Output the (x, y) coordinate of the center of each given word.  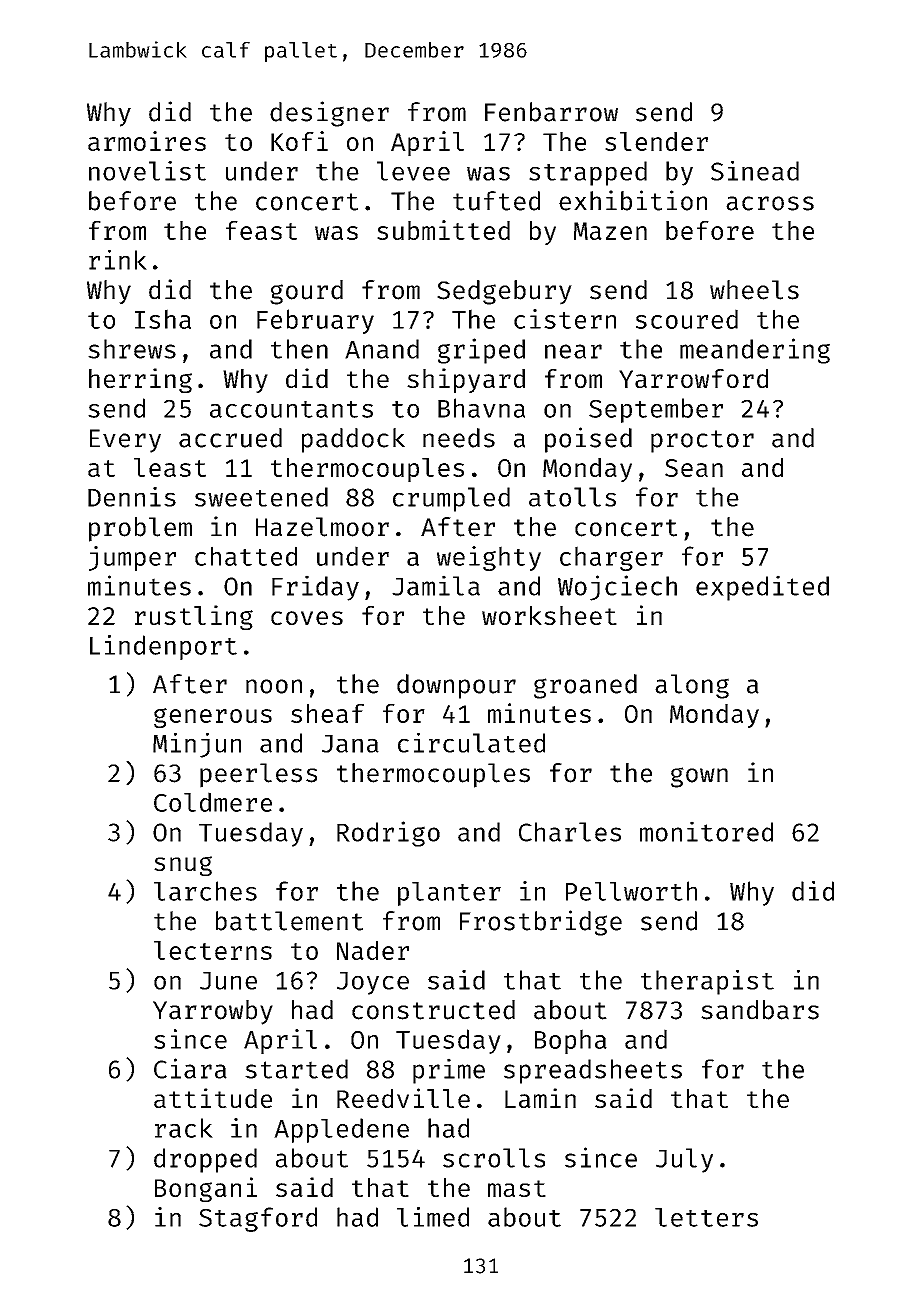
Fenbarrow (551, 112)
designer (329, 114)
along (692, 686)
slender (656, 141)
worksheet (549, 615)
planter (449, 894)
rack (184, 1128)
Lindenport (163, 647)
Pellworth (631, 891)
